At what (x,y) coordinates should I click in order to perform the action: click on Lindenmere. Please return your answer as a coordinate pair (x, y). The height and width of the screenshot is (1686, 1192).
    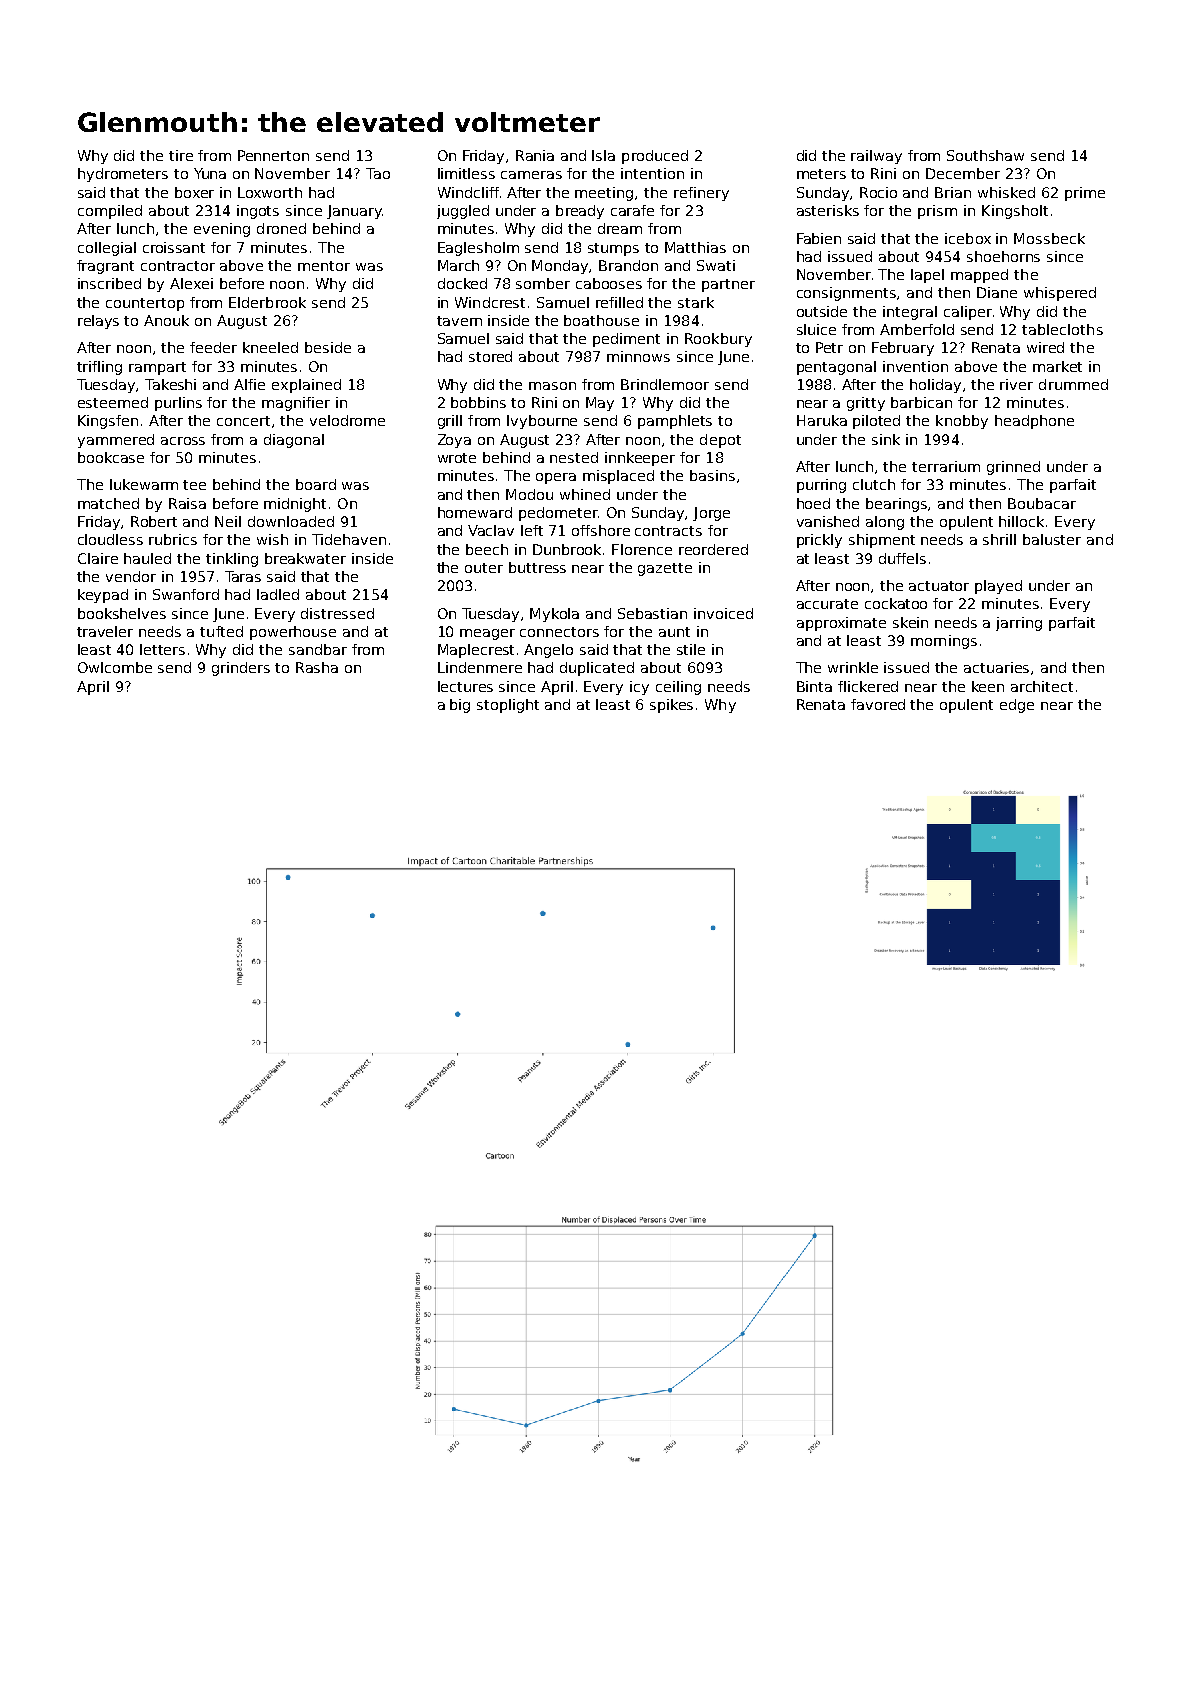
    Looking at the image, I should click on (480, 667).
